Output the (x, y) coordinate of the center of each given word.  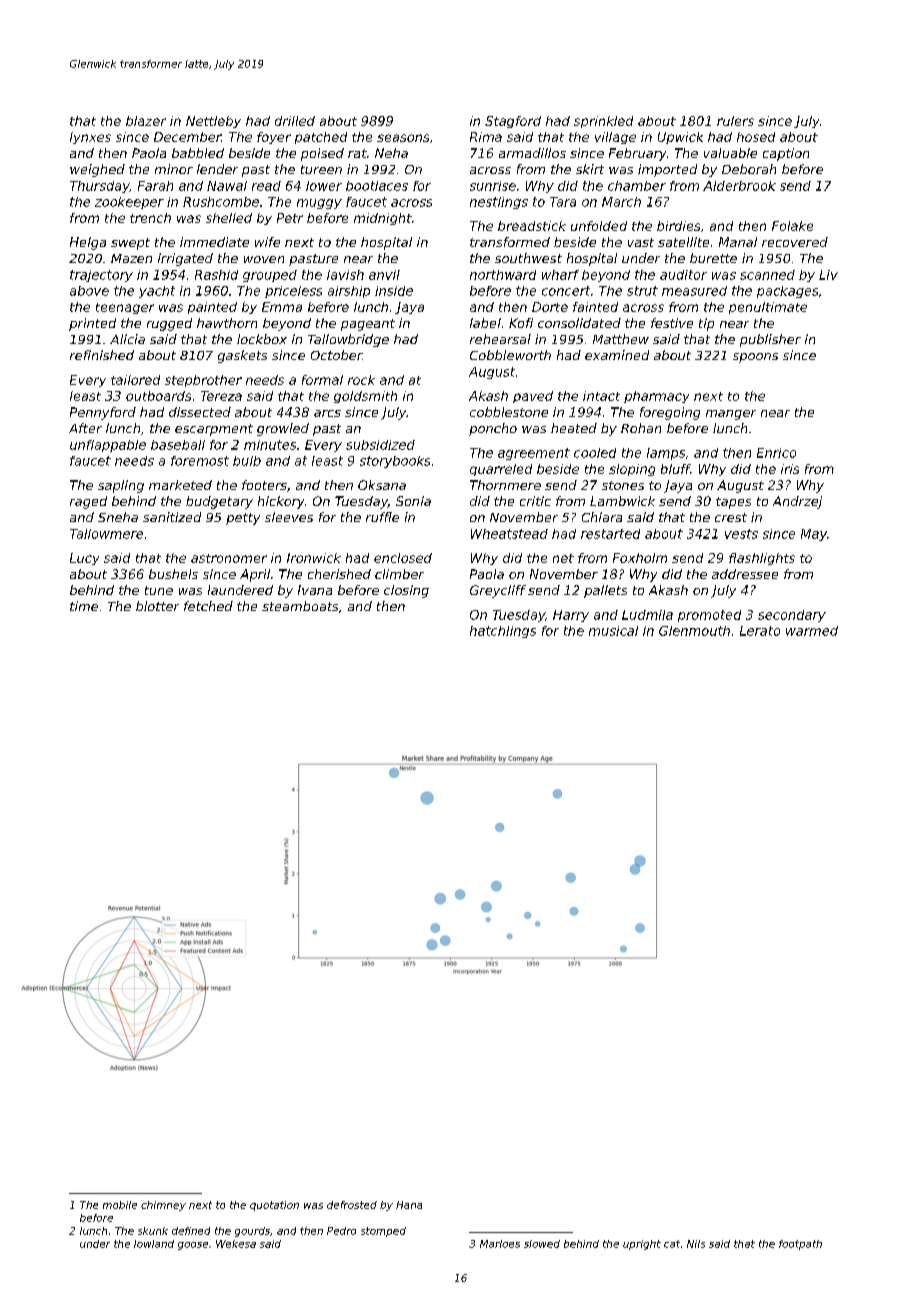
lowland (154, 1244)
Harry (571, 616)
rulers (735, 121)
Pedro (341, 1231)
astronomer (229, 558)
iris (790, 469)
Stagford (513, 122)
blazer (146, 121)
